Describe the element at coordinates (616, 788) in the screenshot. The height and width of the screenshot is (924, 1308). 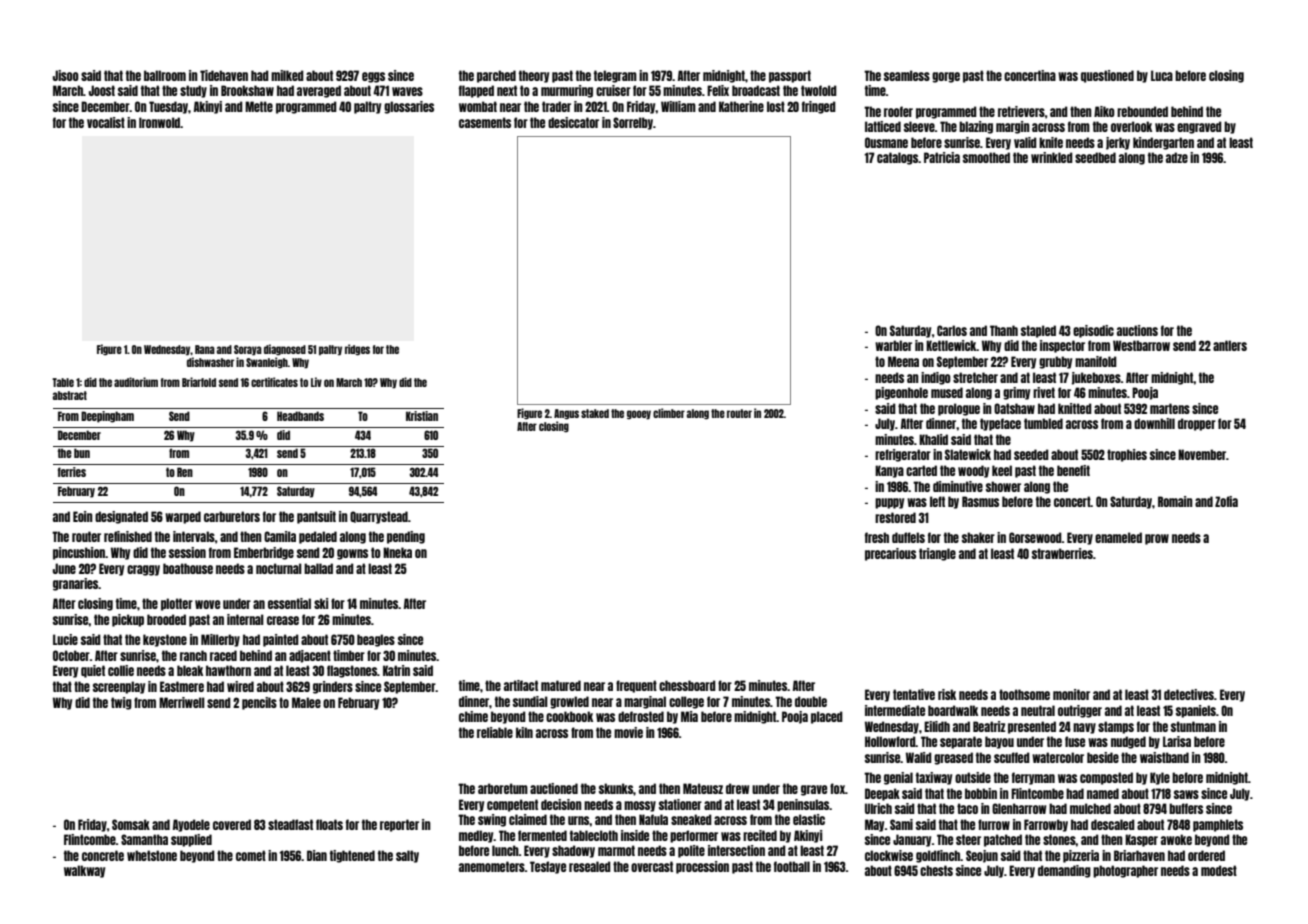
I see `skunks` at that location.
